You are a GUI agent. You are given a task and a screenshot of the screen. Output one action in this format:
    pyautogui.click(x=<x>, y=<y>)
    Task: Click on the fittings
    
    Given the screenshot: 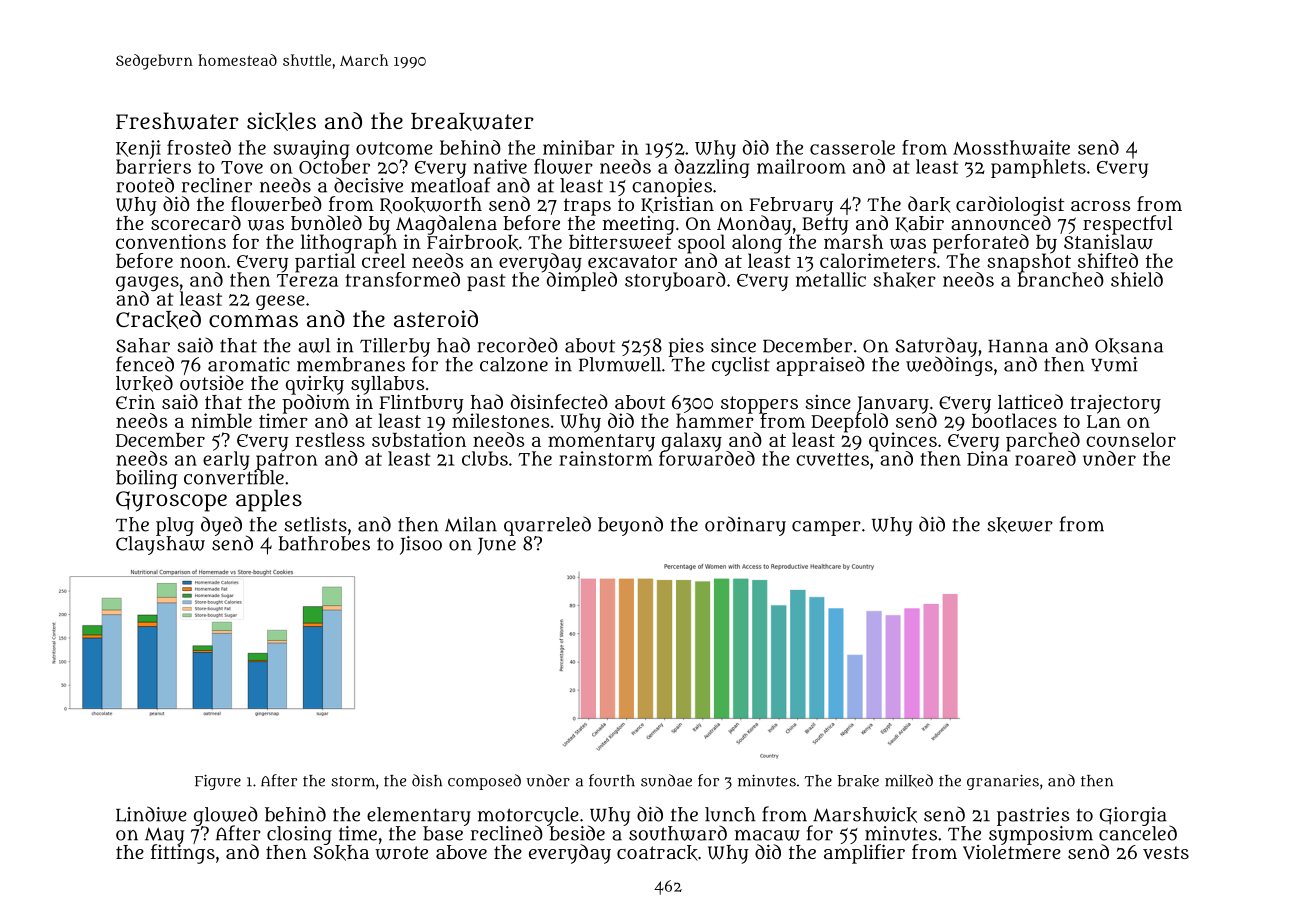 What is the action you would take?
    pyautogui.click(x=183, y=854)
